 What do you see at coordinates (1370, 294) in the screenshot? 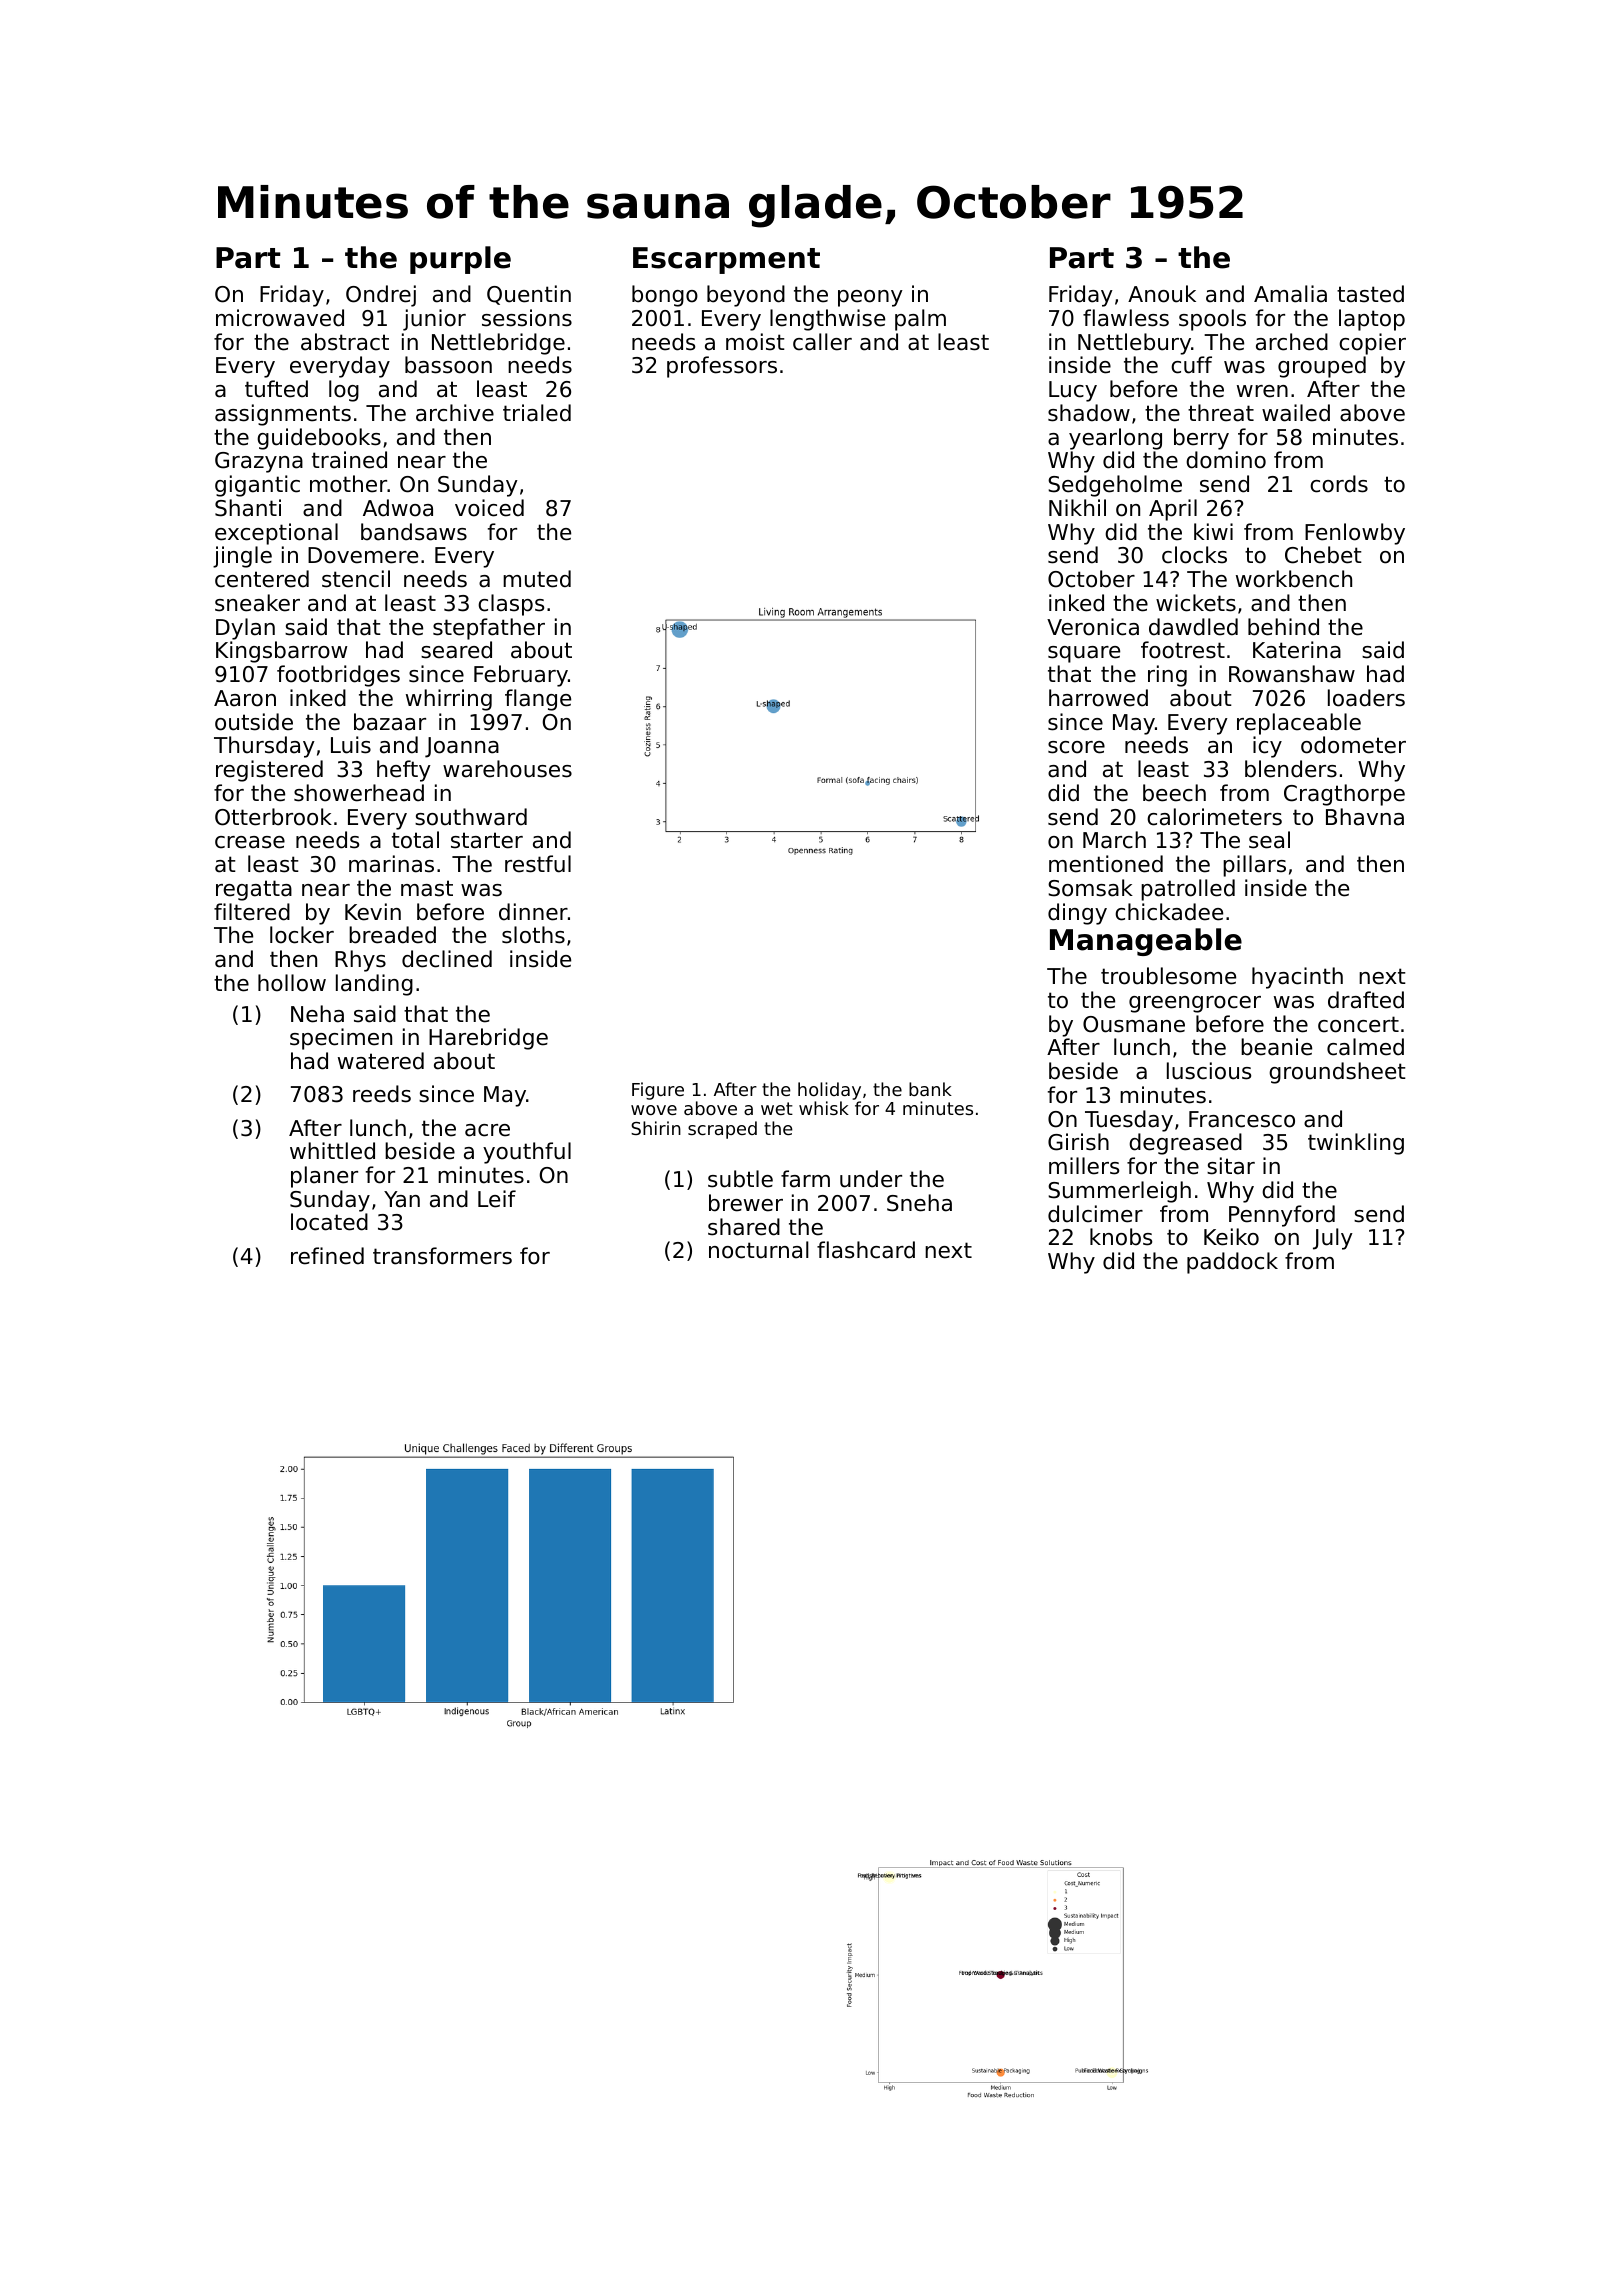
I see `tasted` at bounding box center [1370, 294].
